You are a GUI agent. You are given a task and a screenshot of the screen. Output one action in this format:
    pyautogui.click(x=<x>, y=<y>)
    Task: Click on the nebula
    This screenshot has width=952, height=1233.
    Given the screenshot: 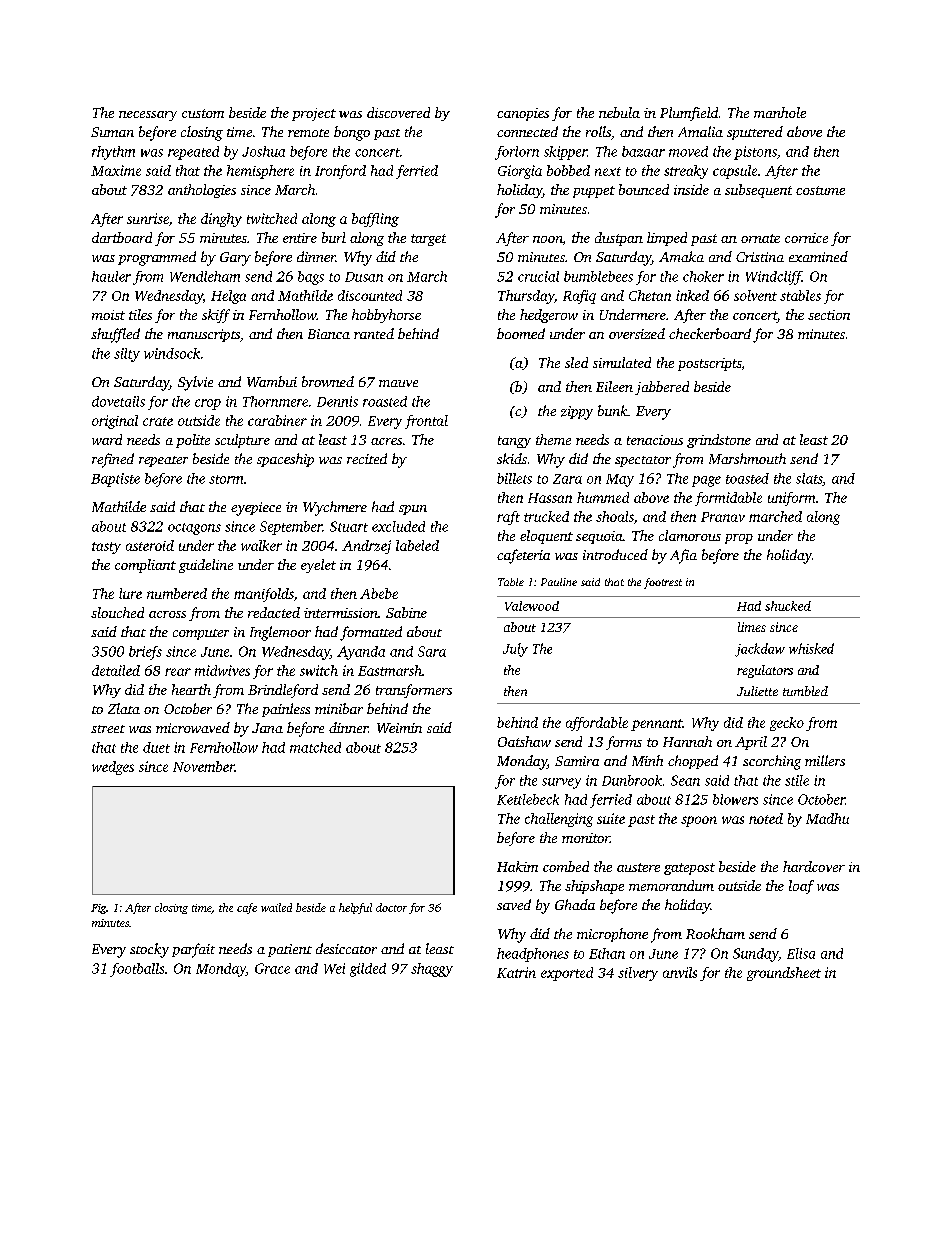 What is the action you would take?
    pyautogui.click(x=619, y=112)
